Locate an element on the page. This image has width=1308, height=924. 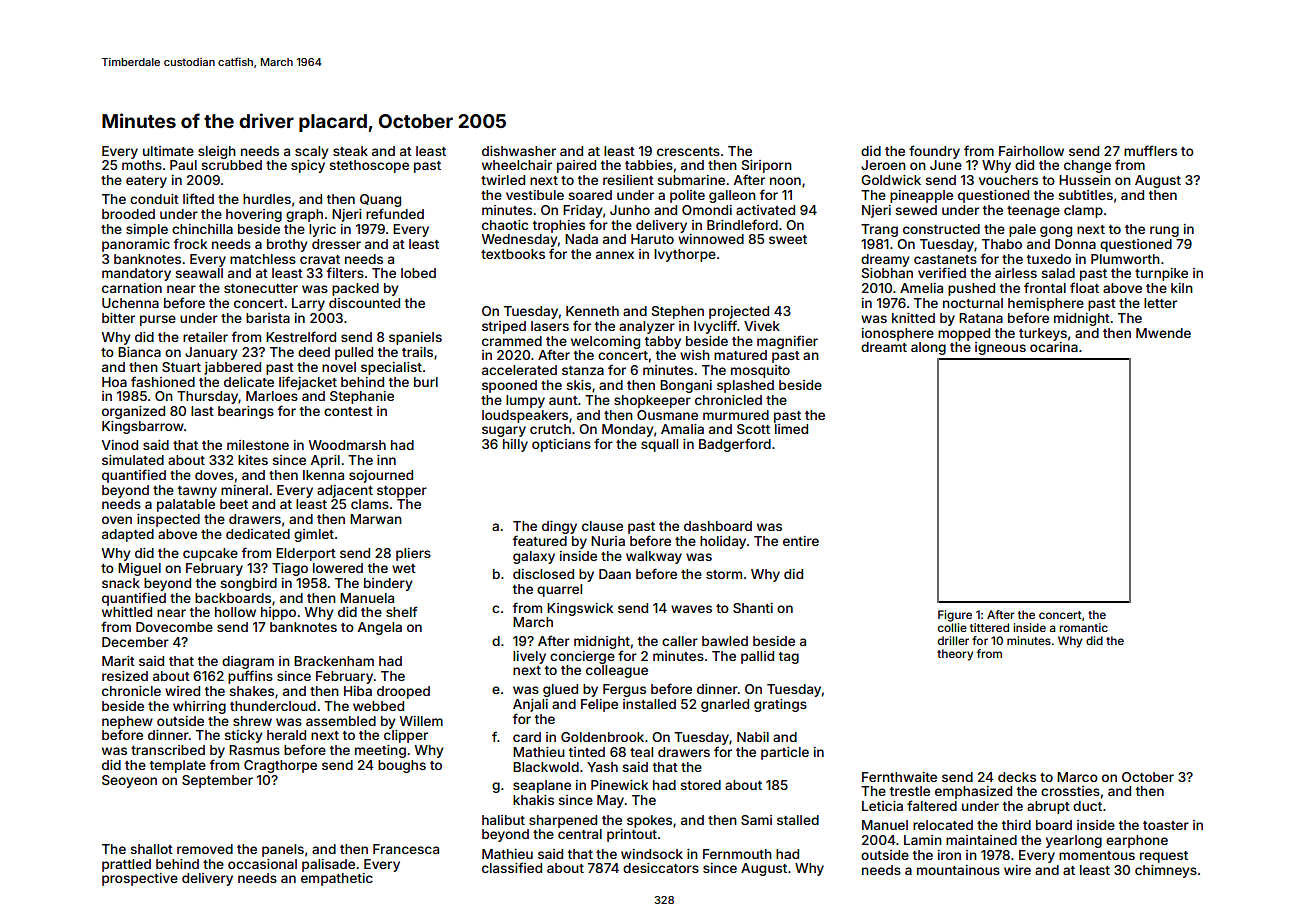
Woodmarsh is located at coordinates (347, 445).
